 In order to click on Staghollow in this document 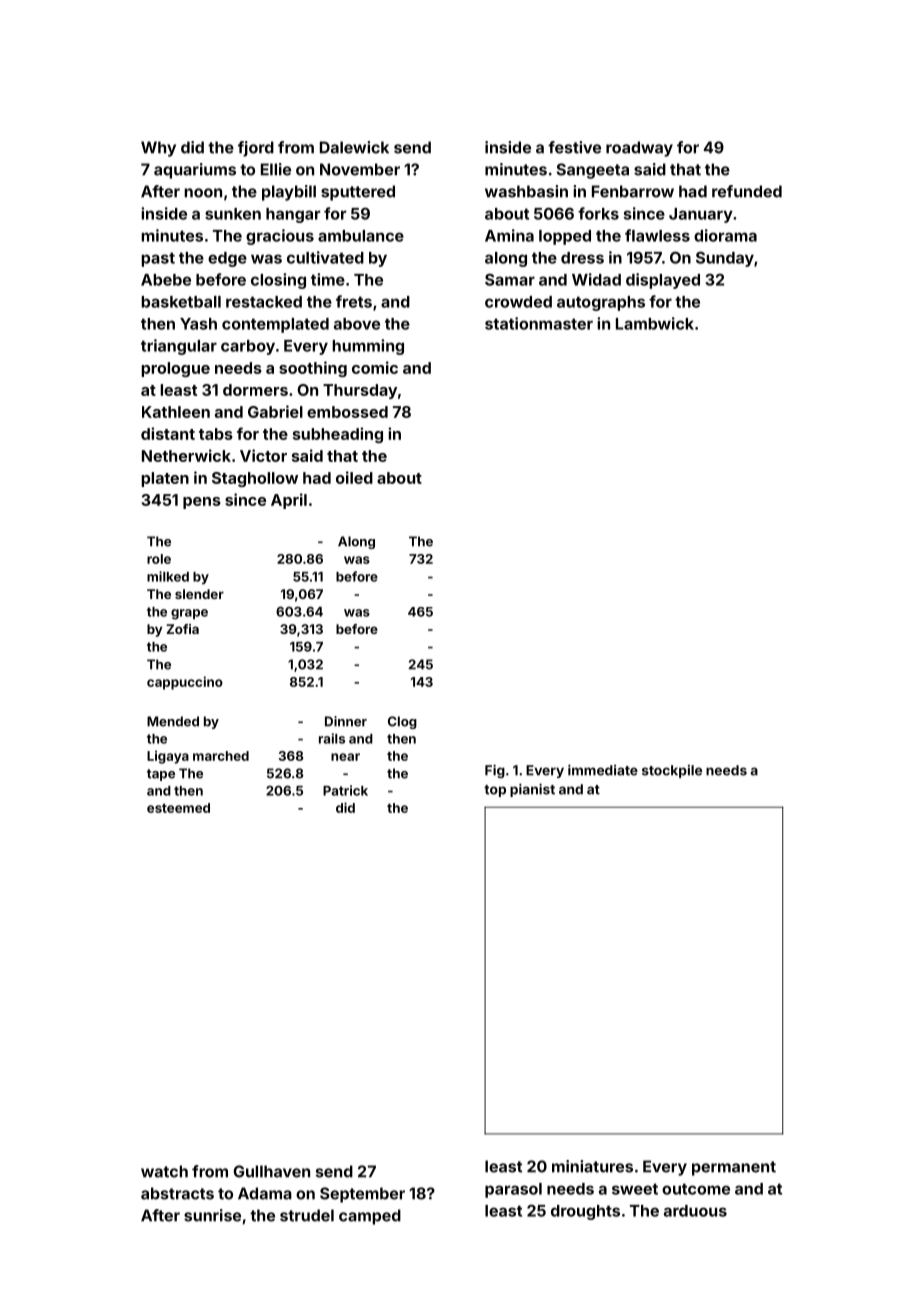, I will do `click(255, 479)`.
